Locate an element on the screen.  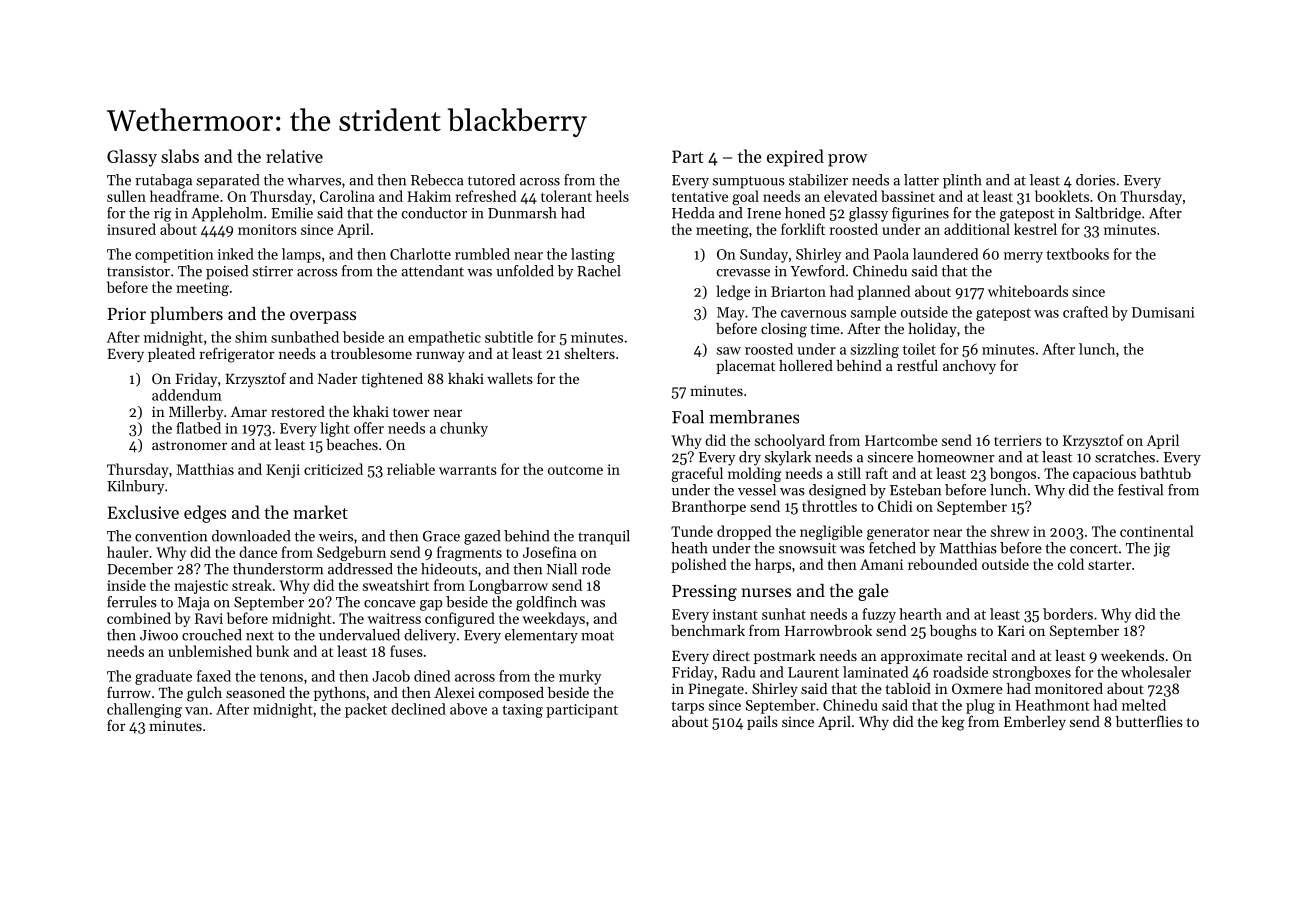
dories is located at coordinates (1095, 180).
